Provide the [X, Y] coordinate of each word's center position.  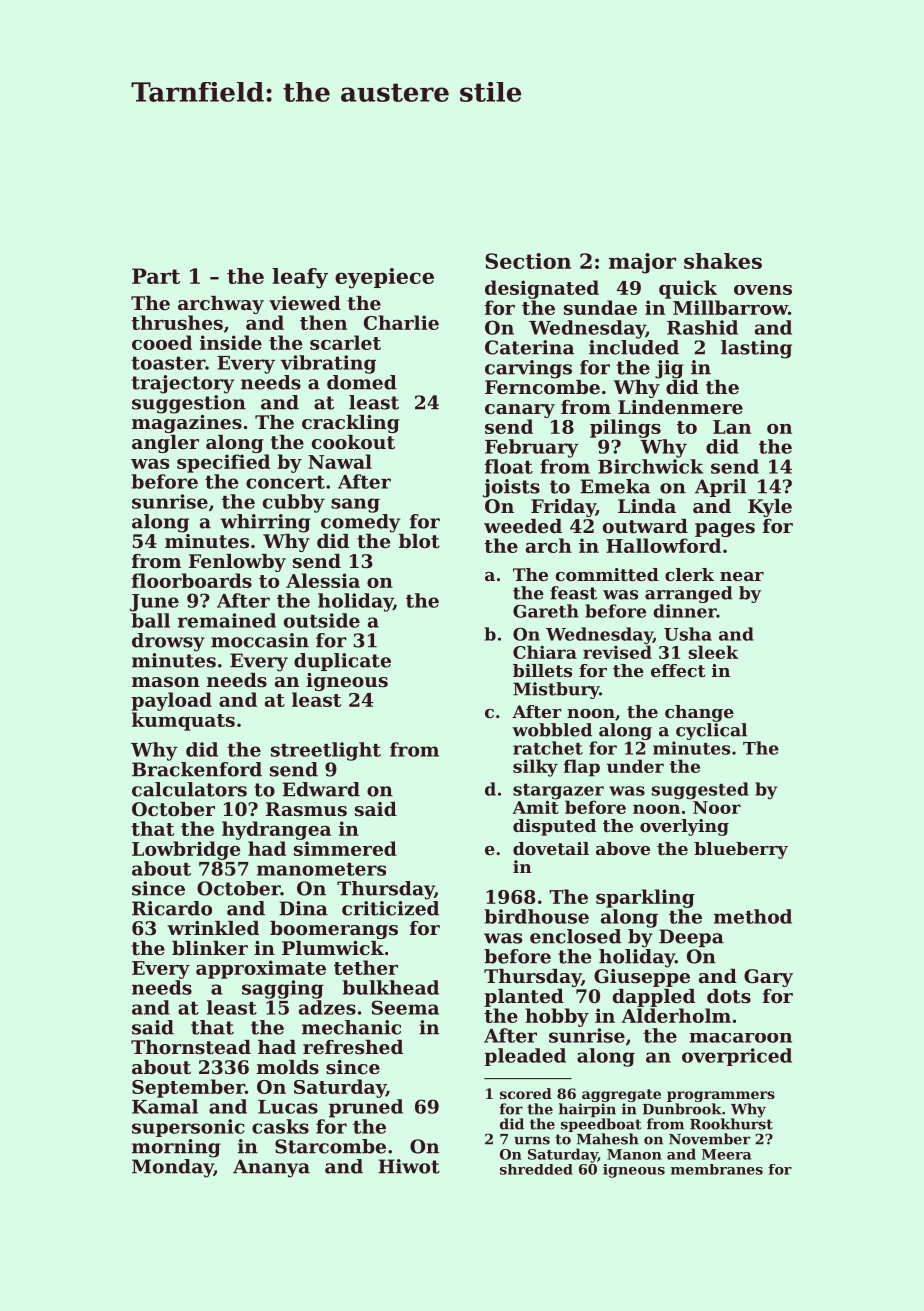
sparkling [645, 898]
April [720, 488]
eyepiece [384, 278]
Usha [688, 634]
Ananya [271, 1168]
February [532, 448]
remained [227, 620]
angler [165, 444]
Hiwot [409, 1166]
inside [231, 342]
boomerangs [334, 930]
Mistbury [556, 690]
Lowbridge [186, 850]
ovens [763, 290]
